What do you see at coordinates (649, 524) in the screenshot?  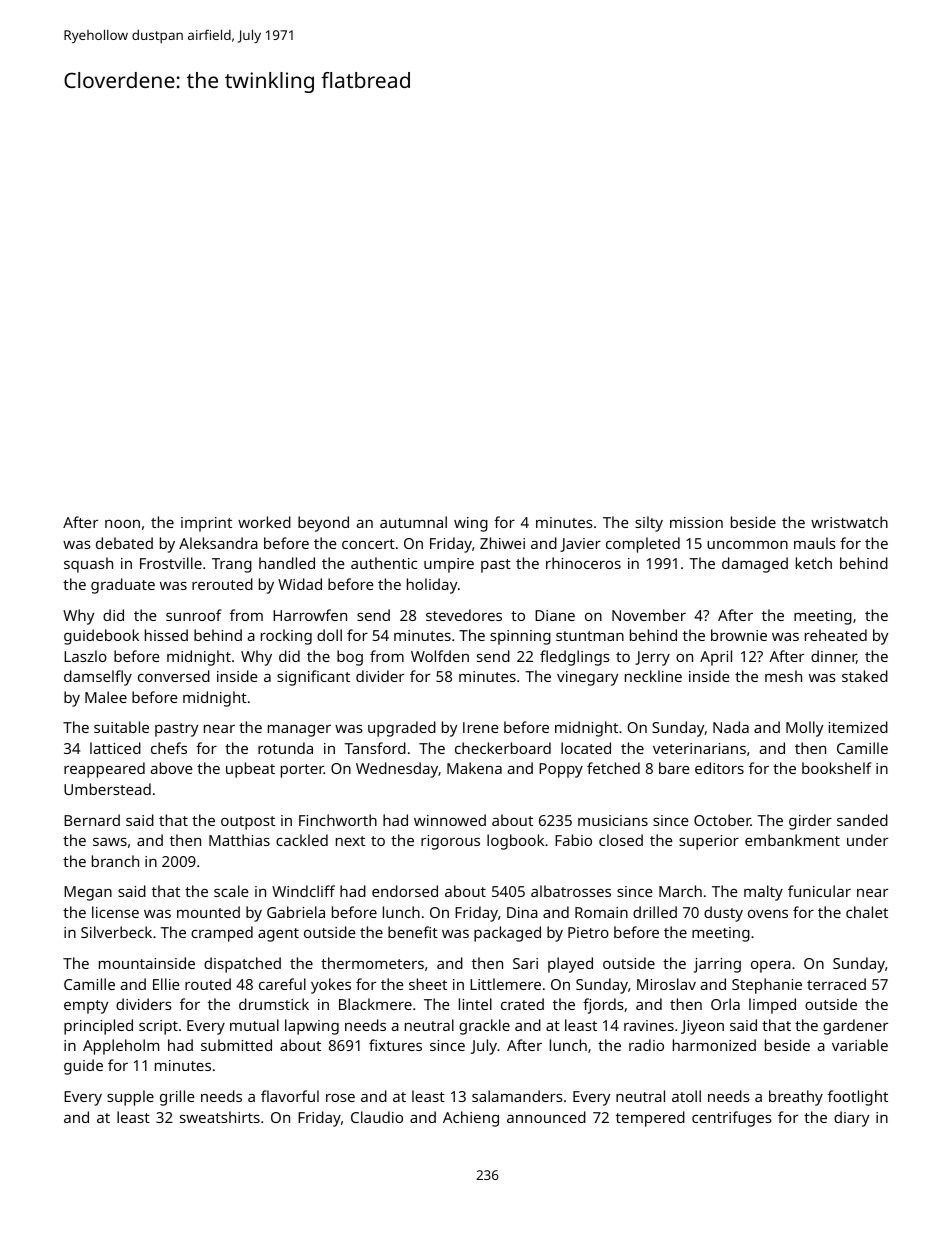 I see `silty` at bounding box center [649, 524].
